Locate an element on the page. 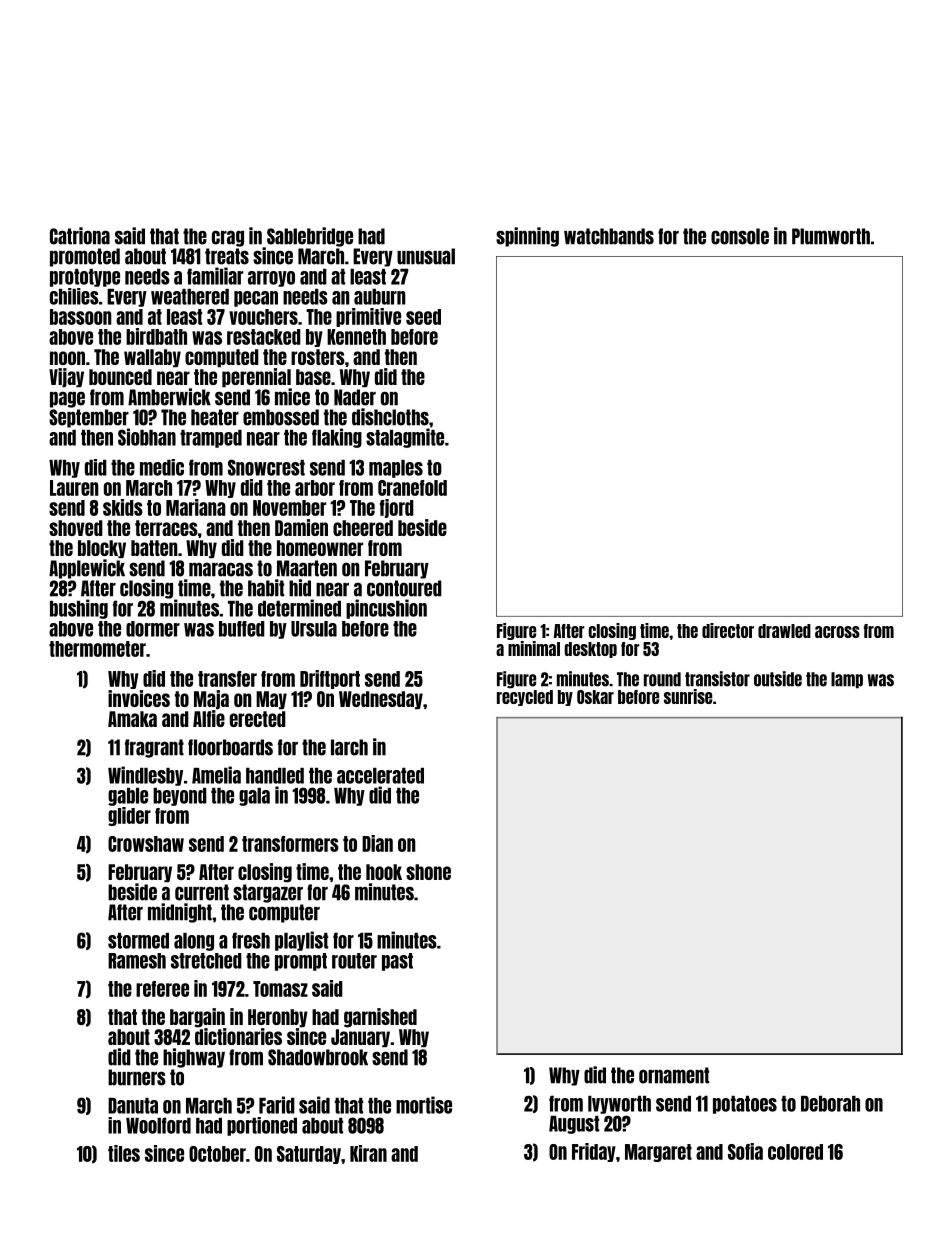 The image size is (952, 1233). Ivyworth is located at coordinates (619, 1105).
